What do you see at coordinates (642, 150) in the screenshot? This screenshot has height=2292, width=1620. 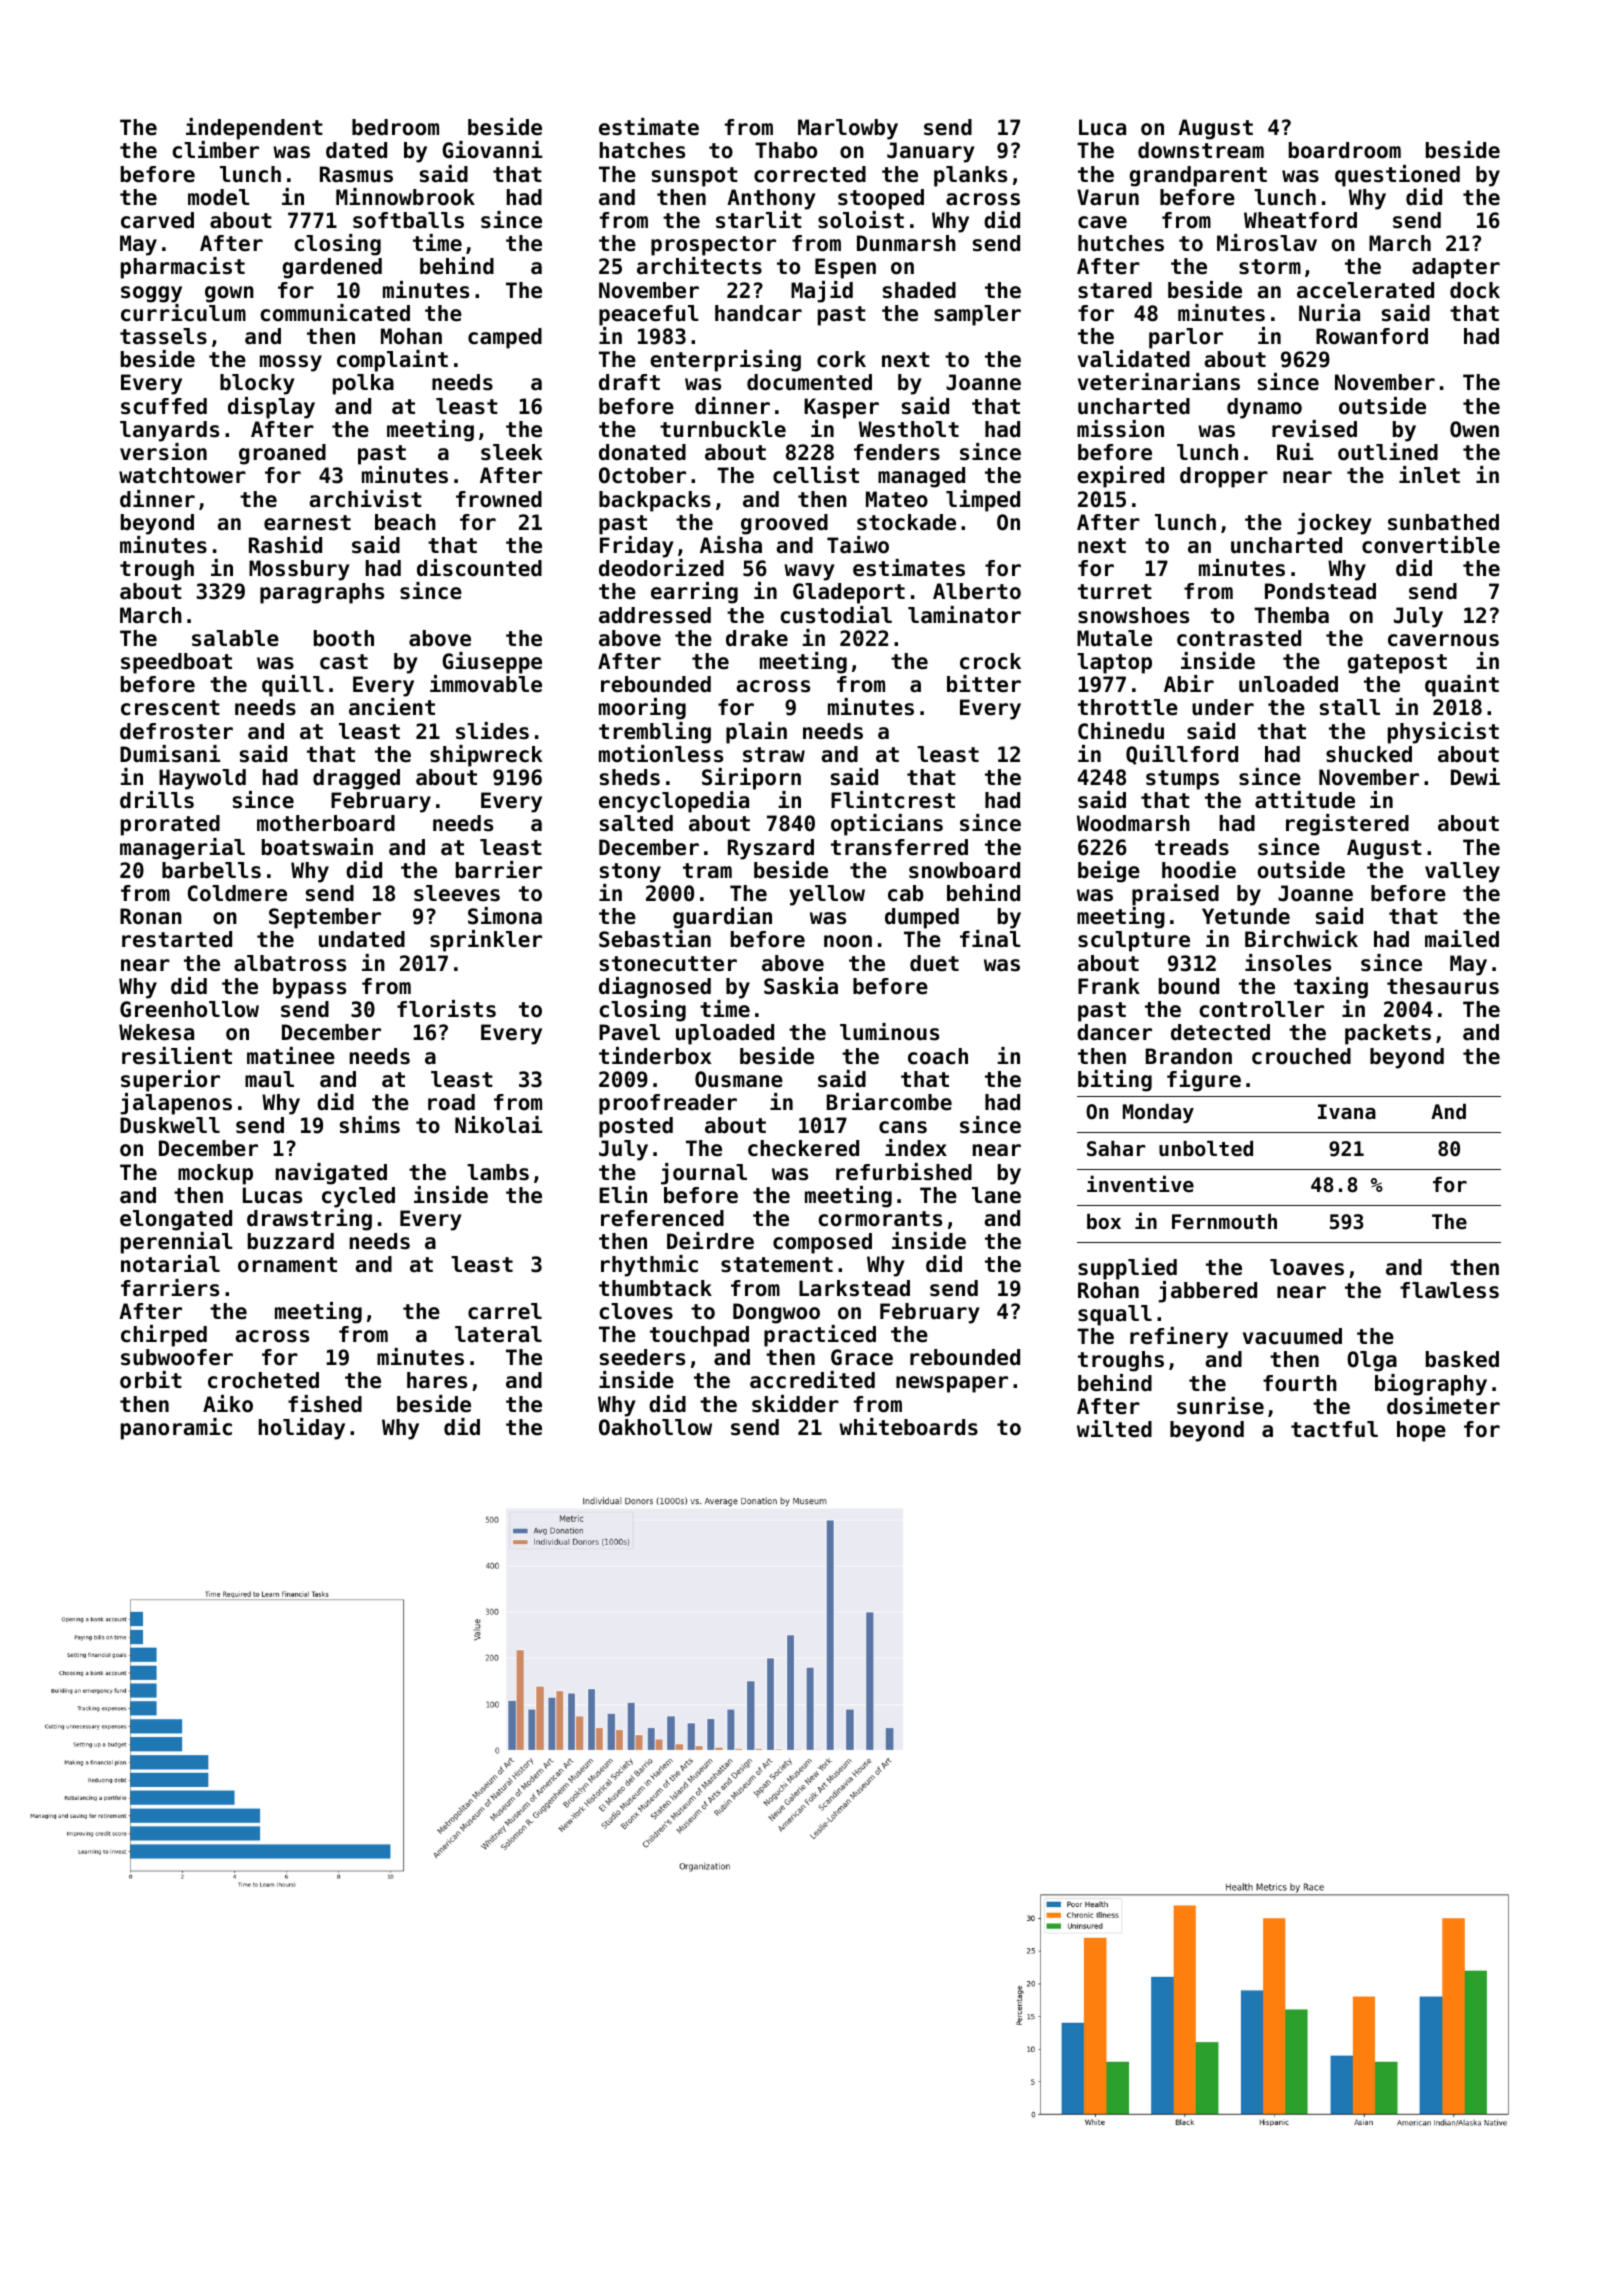 I see `hatches` at bounding box center [642, 150].
